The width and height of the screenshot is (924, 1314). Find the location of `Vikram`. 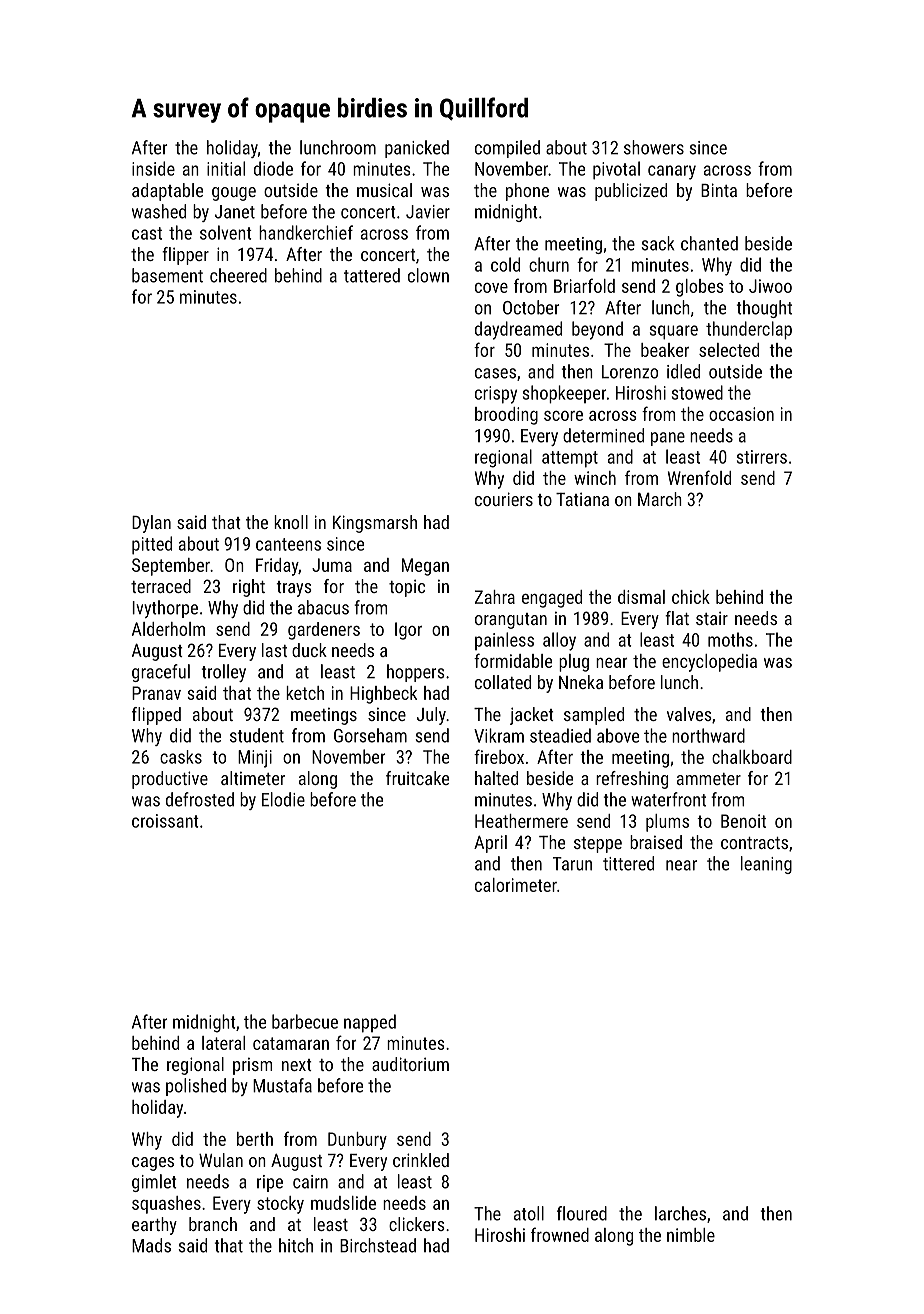

Vikram is located at coordinates (499, 735).
